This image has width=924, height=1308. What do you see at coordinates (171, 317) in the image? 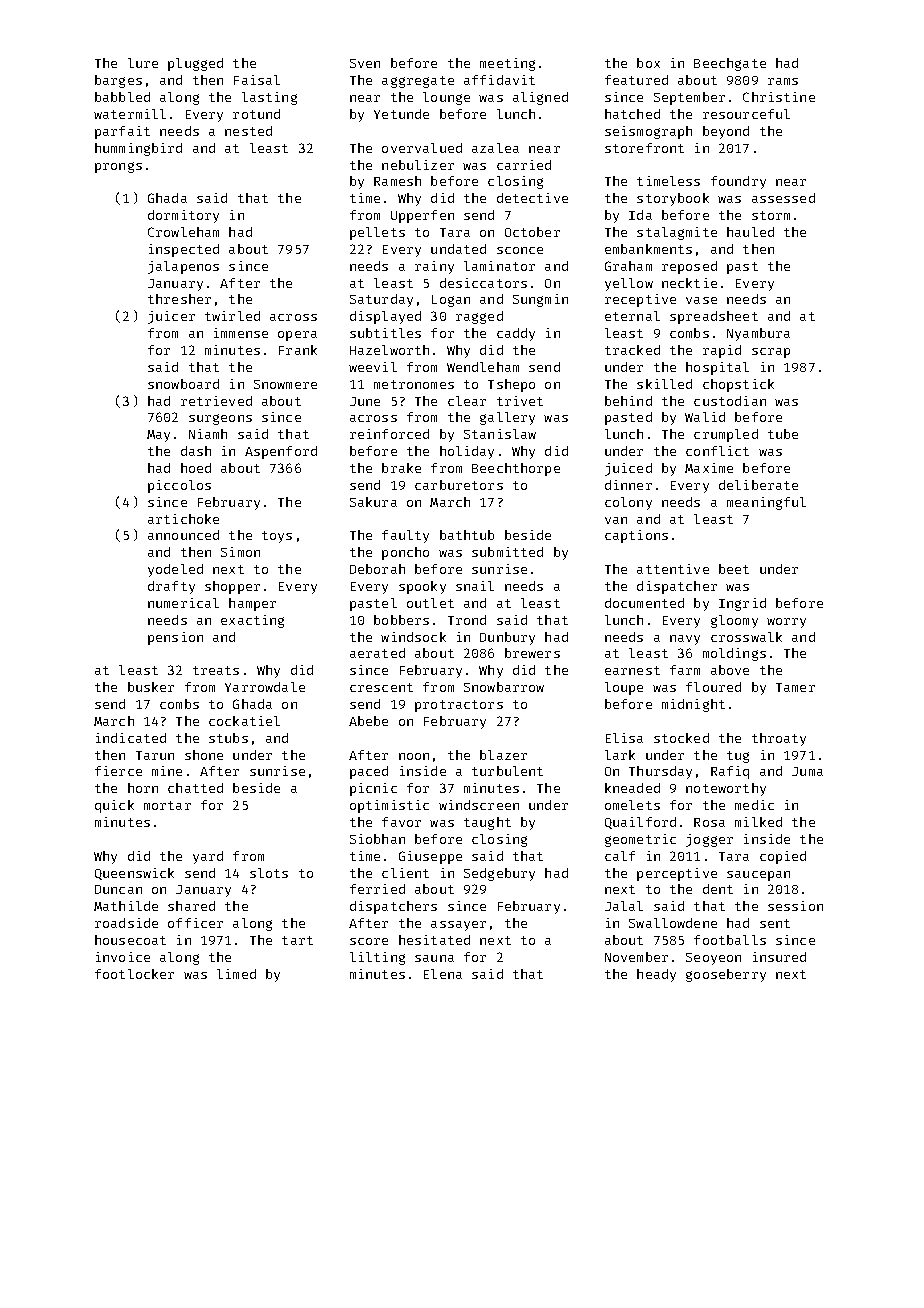
I see `juicer` at bounding box center [171, 317].
